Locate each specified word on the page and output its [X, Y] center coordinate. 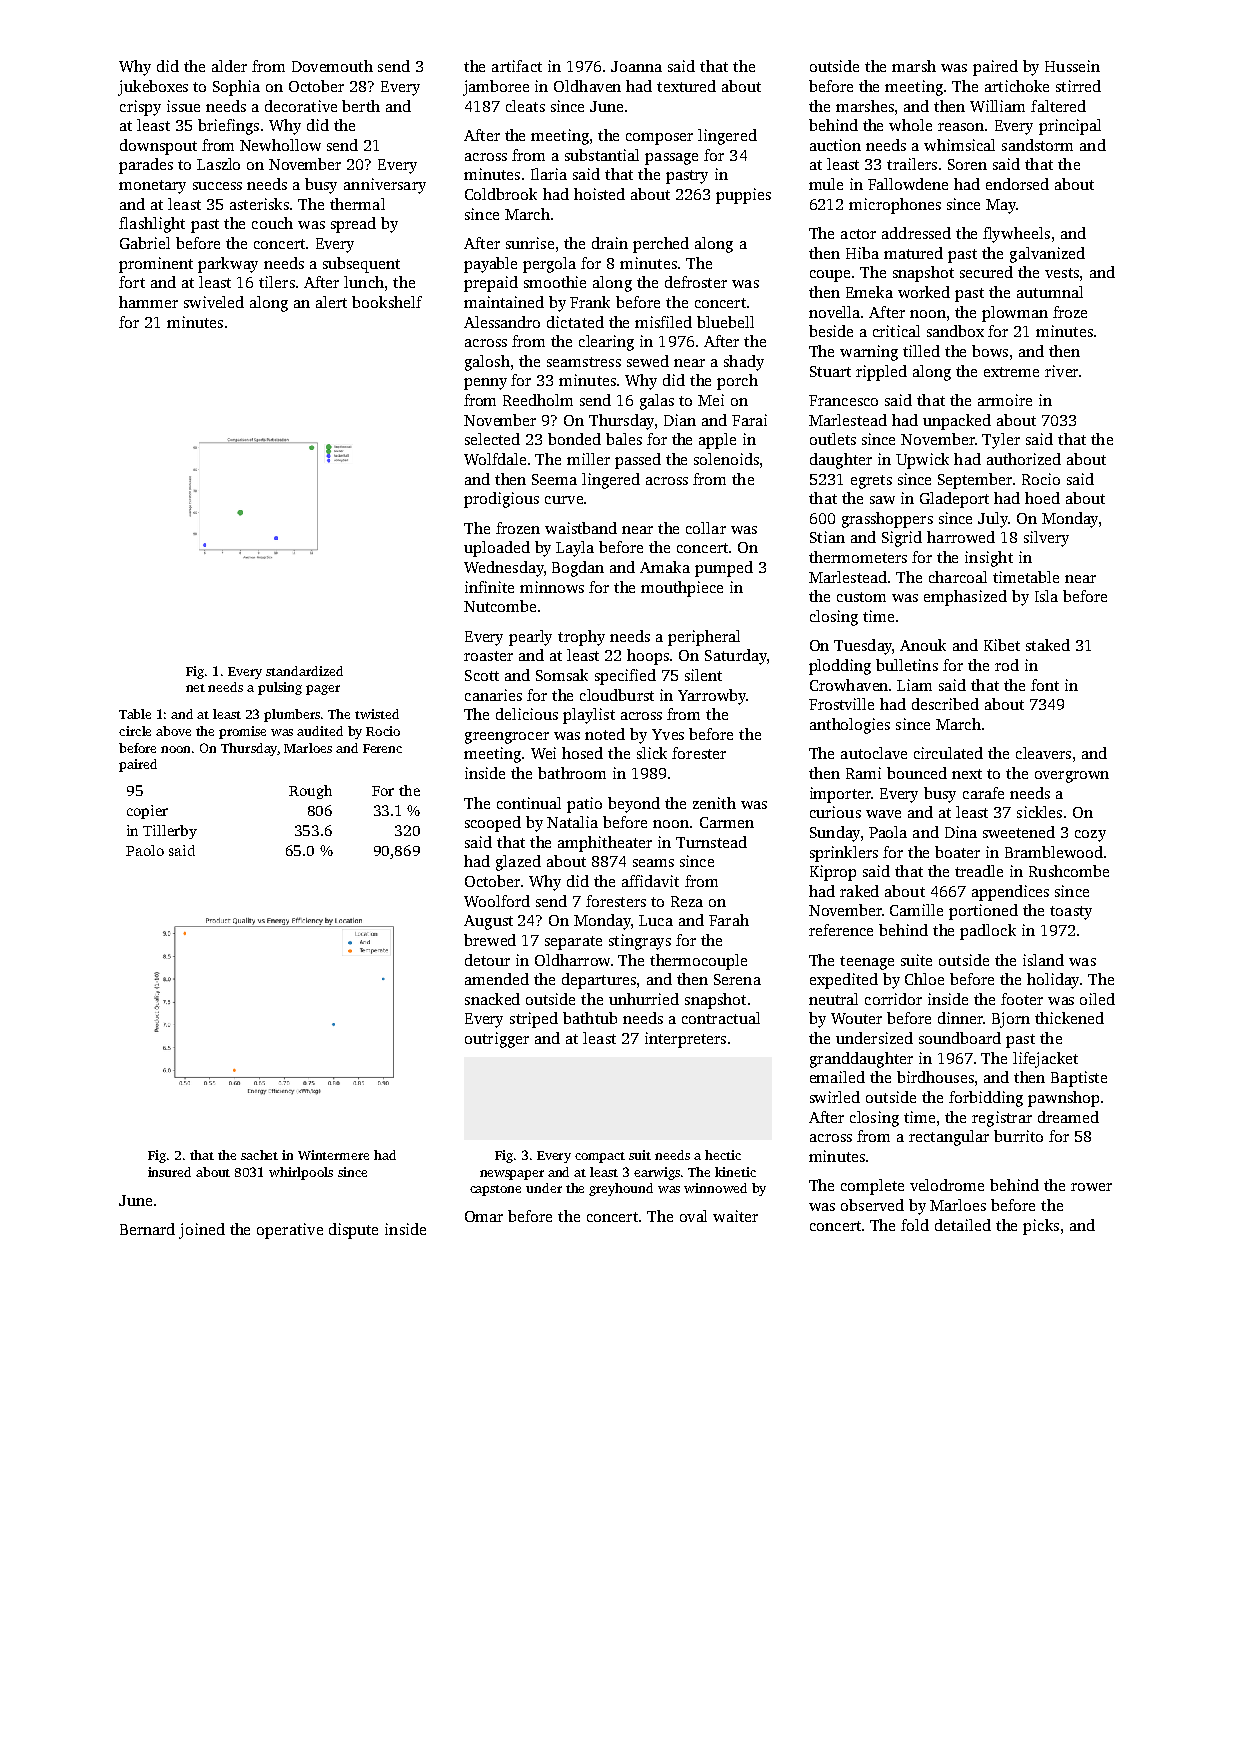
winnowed [715, 1188]
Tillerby [170, 832]
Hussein [1072, 66]
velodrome [947, 1185]
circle [135, 731]
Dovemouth [332, 66]
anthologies [850, 726]
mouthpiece [682, 589]
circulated [948, 753]
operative [290, 1231]
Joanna [636, 66]
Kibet [1002, 645]
